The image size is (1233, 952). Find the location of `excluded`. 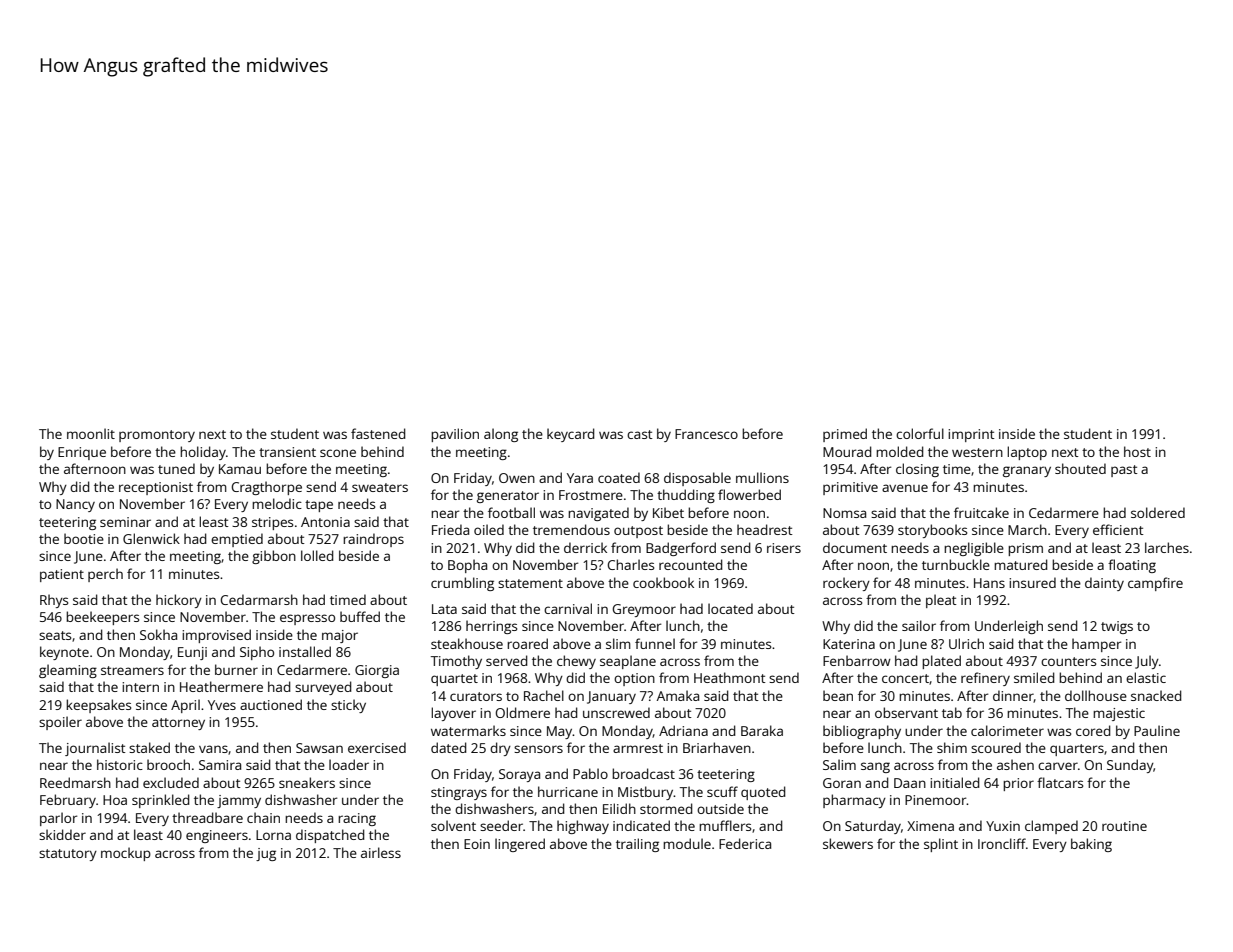

excluded is located at coordinates (171, 782).
